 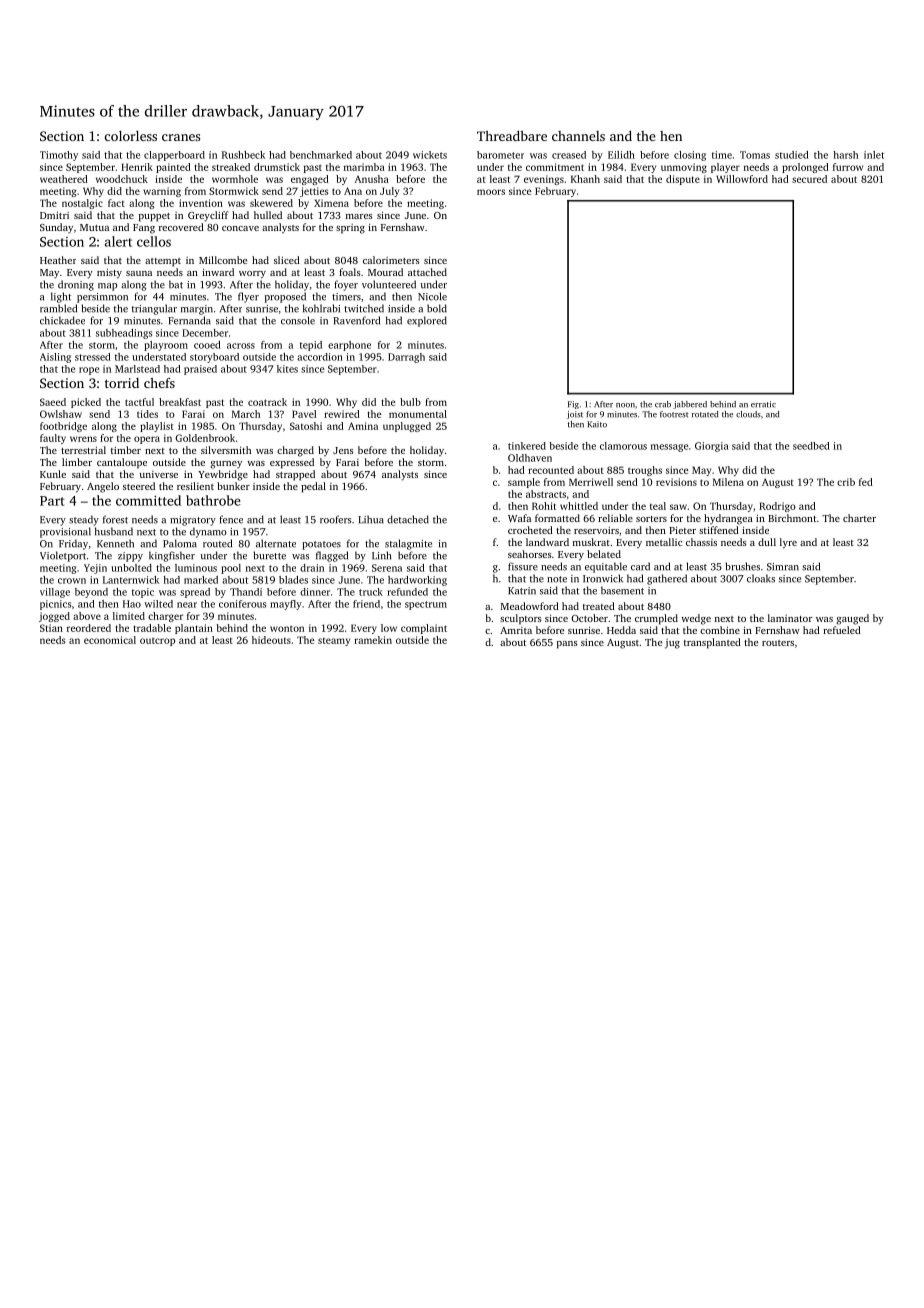 What do you see at coordinates (573, 405) in the screenshot?
I see `Fig` at bounding box center [573, 405].
